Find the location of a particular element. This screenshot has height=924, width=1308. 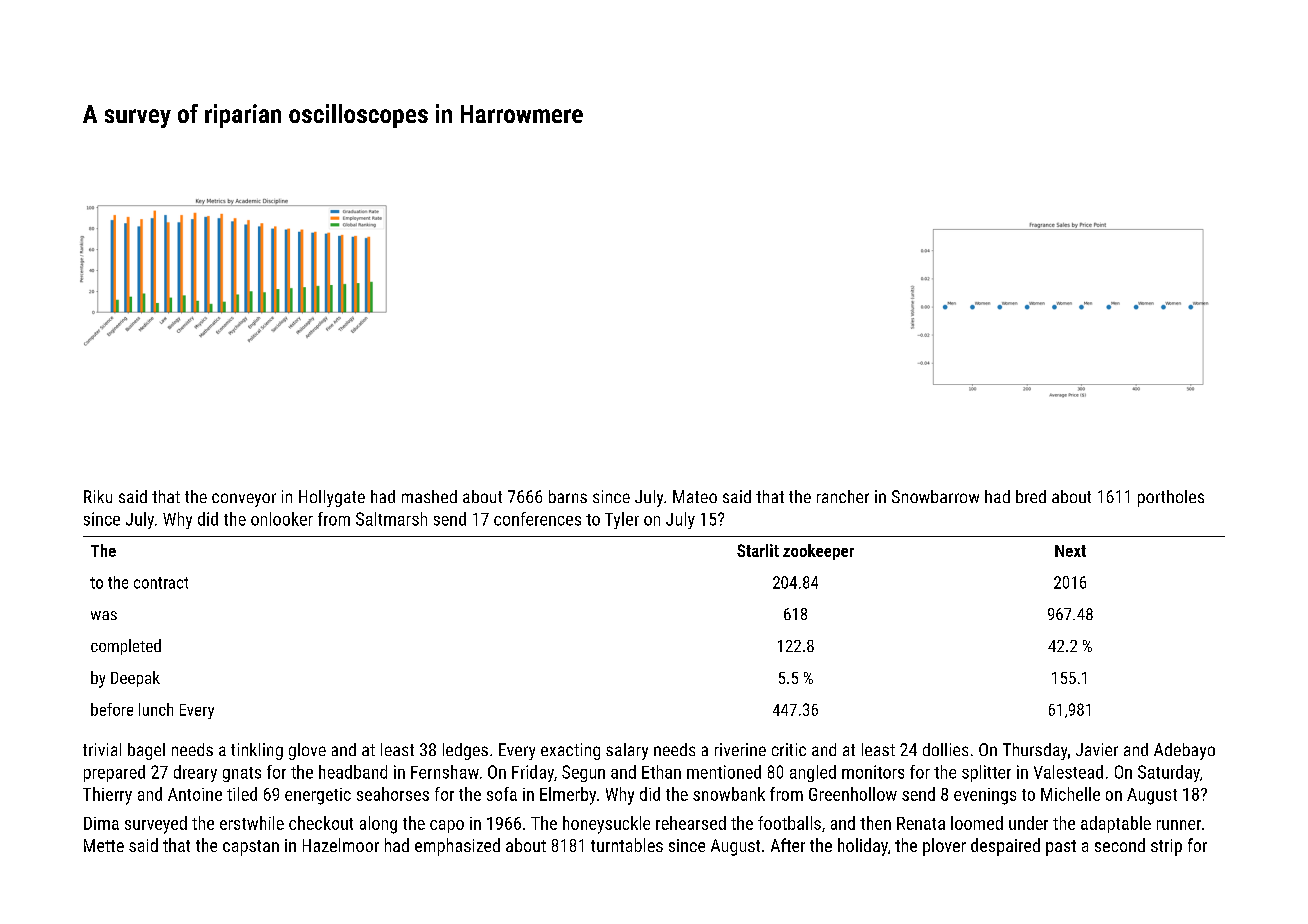

Starlit is located at coordinates (758, 550).
